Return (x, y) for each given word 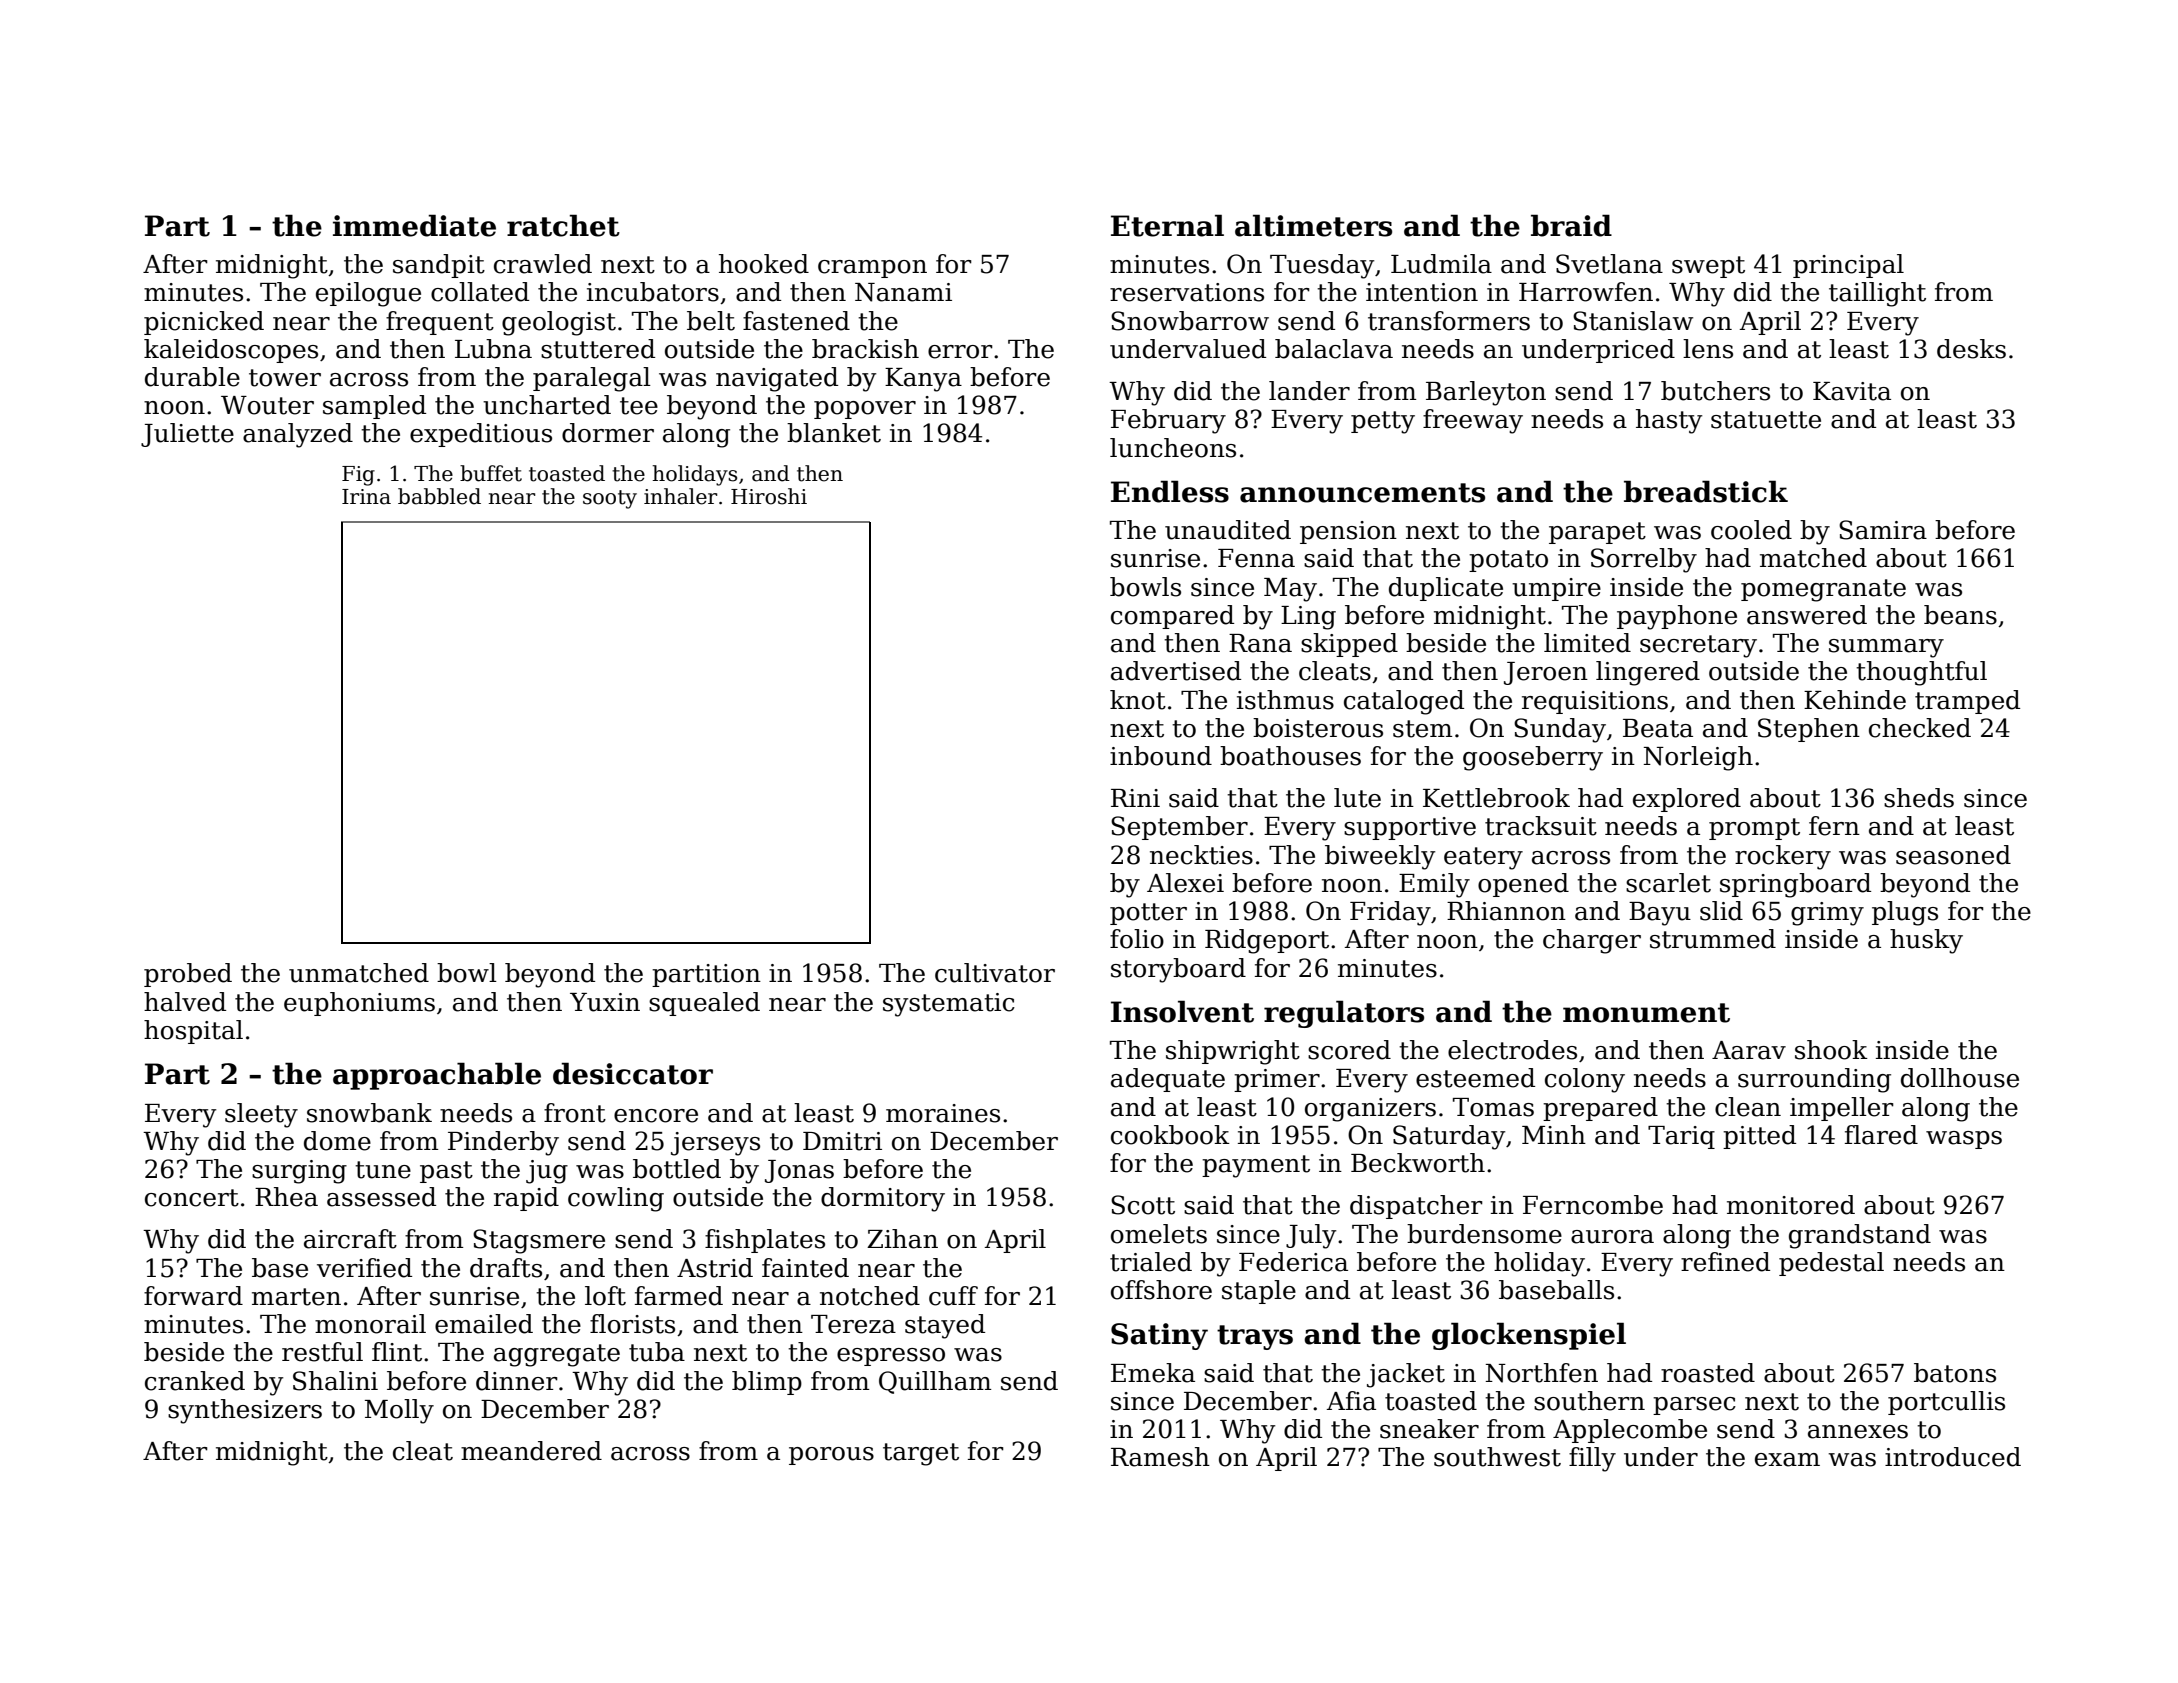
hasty (1669, 421)
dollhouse (1960, 1078)
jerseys (715, 1144)
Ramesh (1160, 1457)
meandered (531, 1451)
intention (1422, 292)
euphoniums (359, 1004)
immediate (414, 225)
